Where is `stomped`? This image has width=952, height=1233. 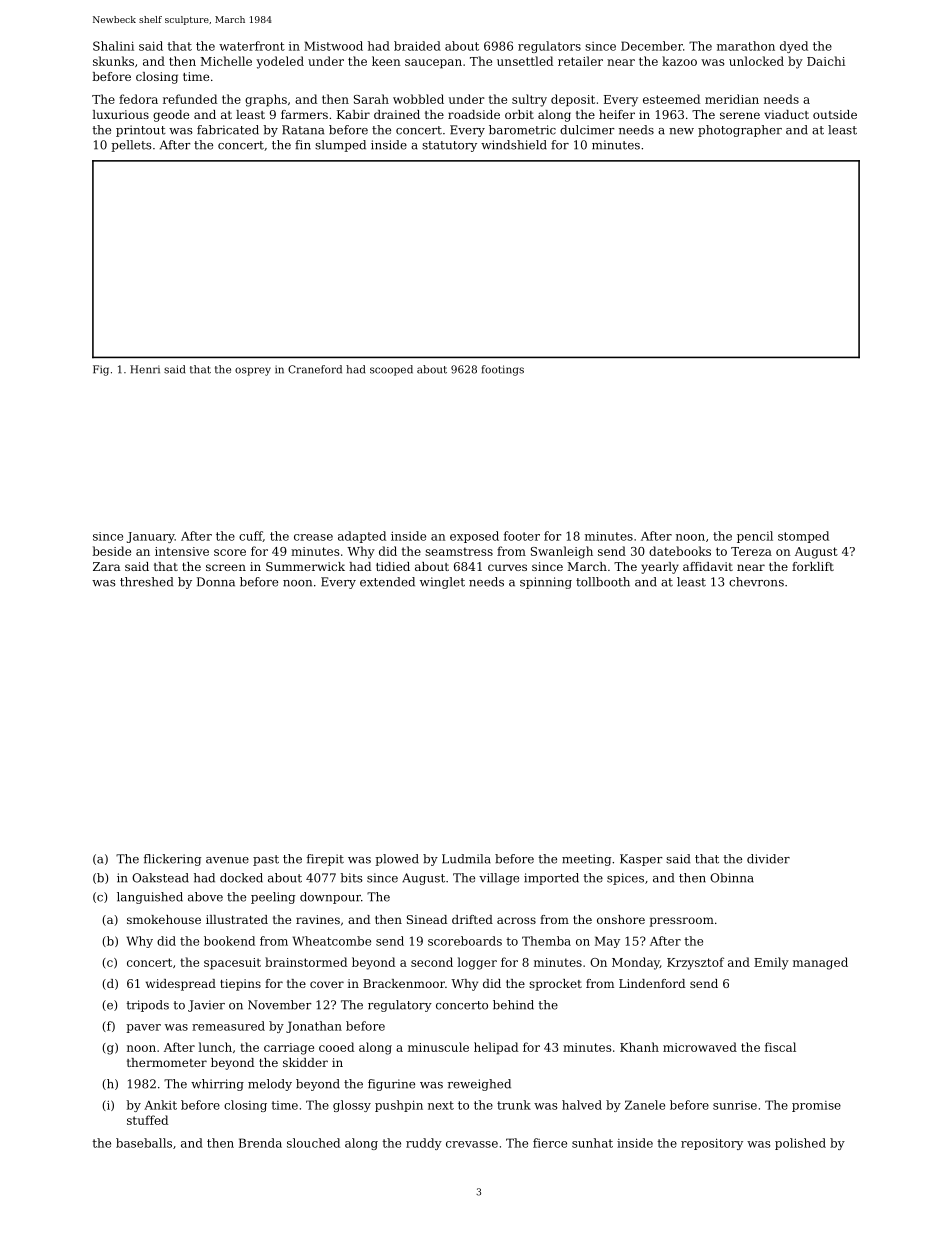
stomped is located at coordinates (803, 537).
